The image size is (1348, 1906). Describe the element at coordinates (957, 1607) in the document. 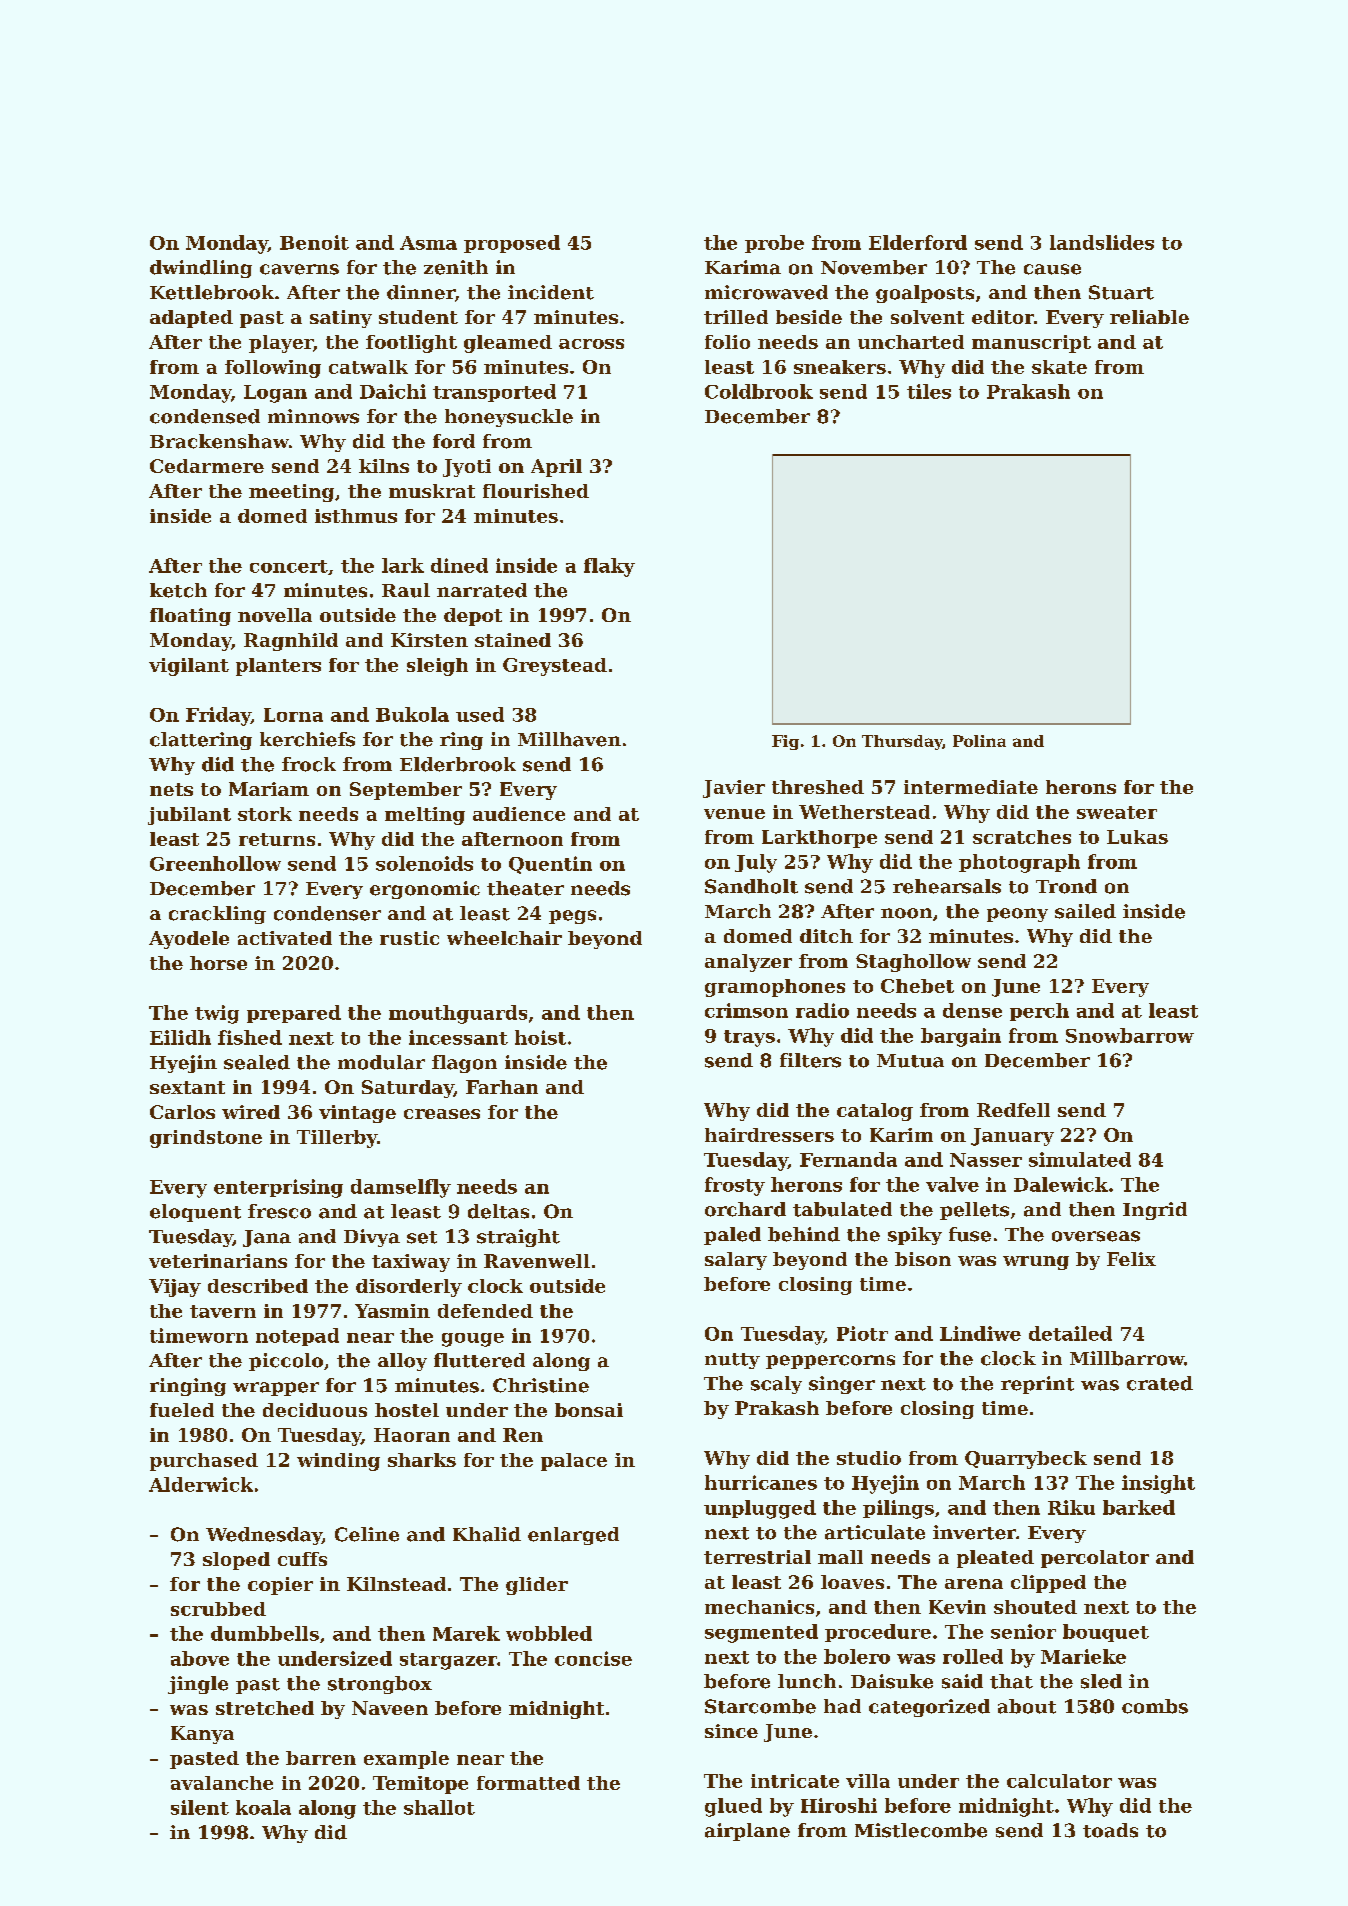

I see `Kevin` at that location.
